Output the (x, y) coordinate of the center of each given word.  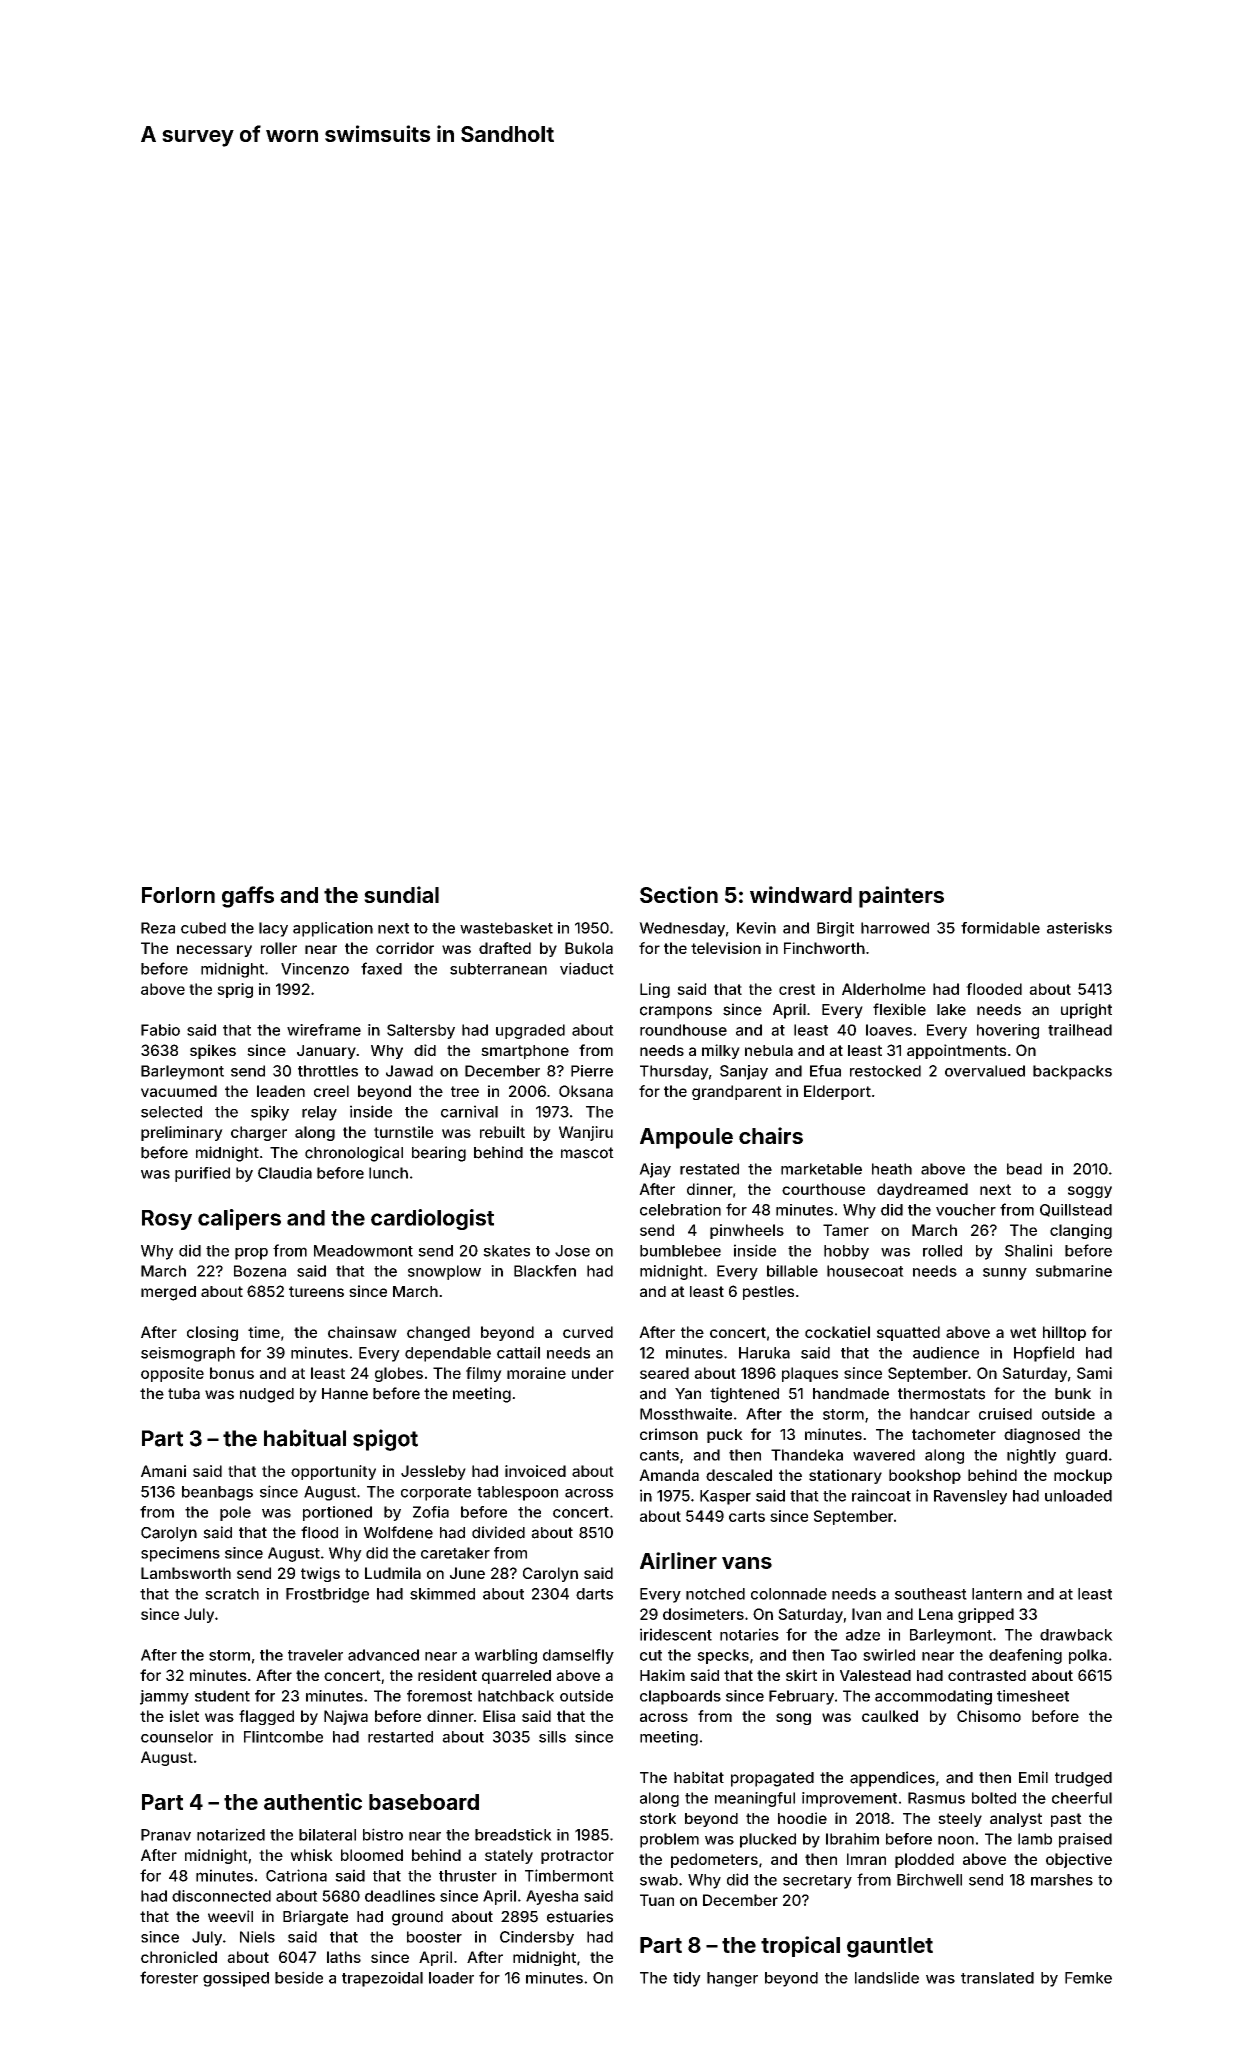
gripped (986, 1615)
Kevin (756, 928)
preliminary (182, 1133)
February (801, 1697)
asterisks (1079, 928)
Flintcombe (283, 1737)
